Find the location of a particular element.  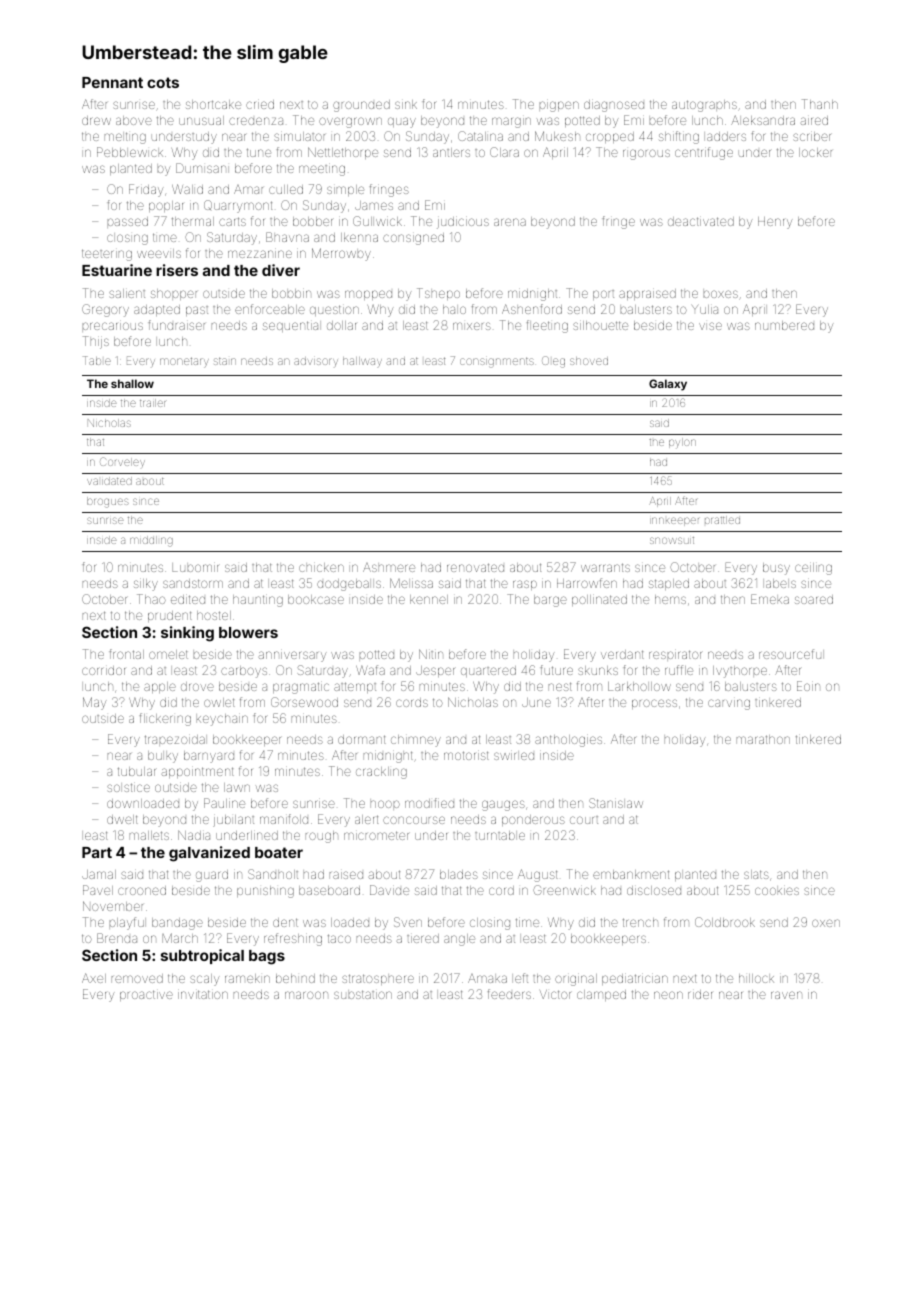

raven is located at coordinates (786, 995).
